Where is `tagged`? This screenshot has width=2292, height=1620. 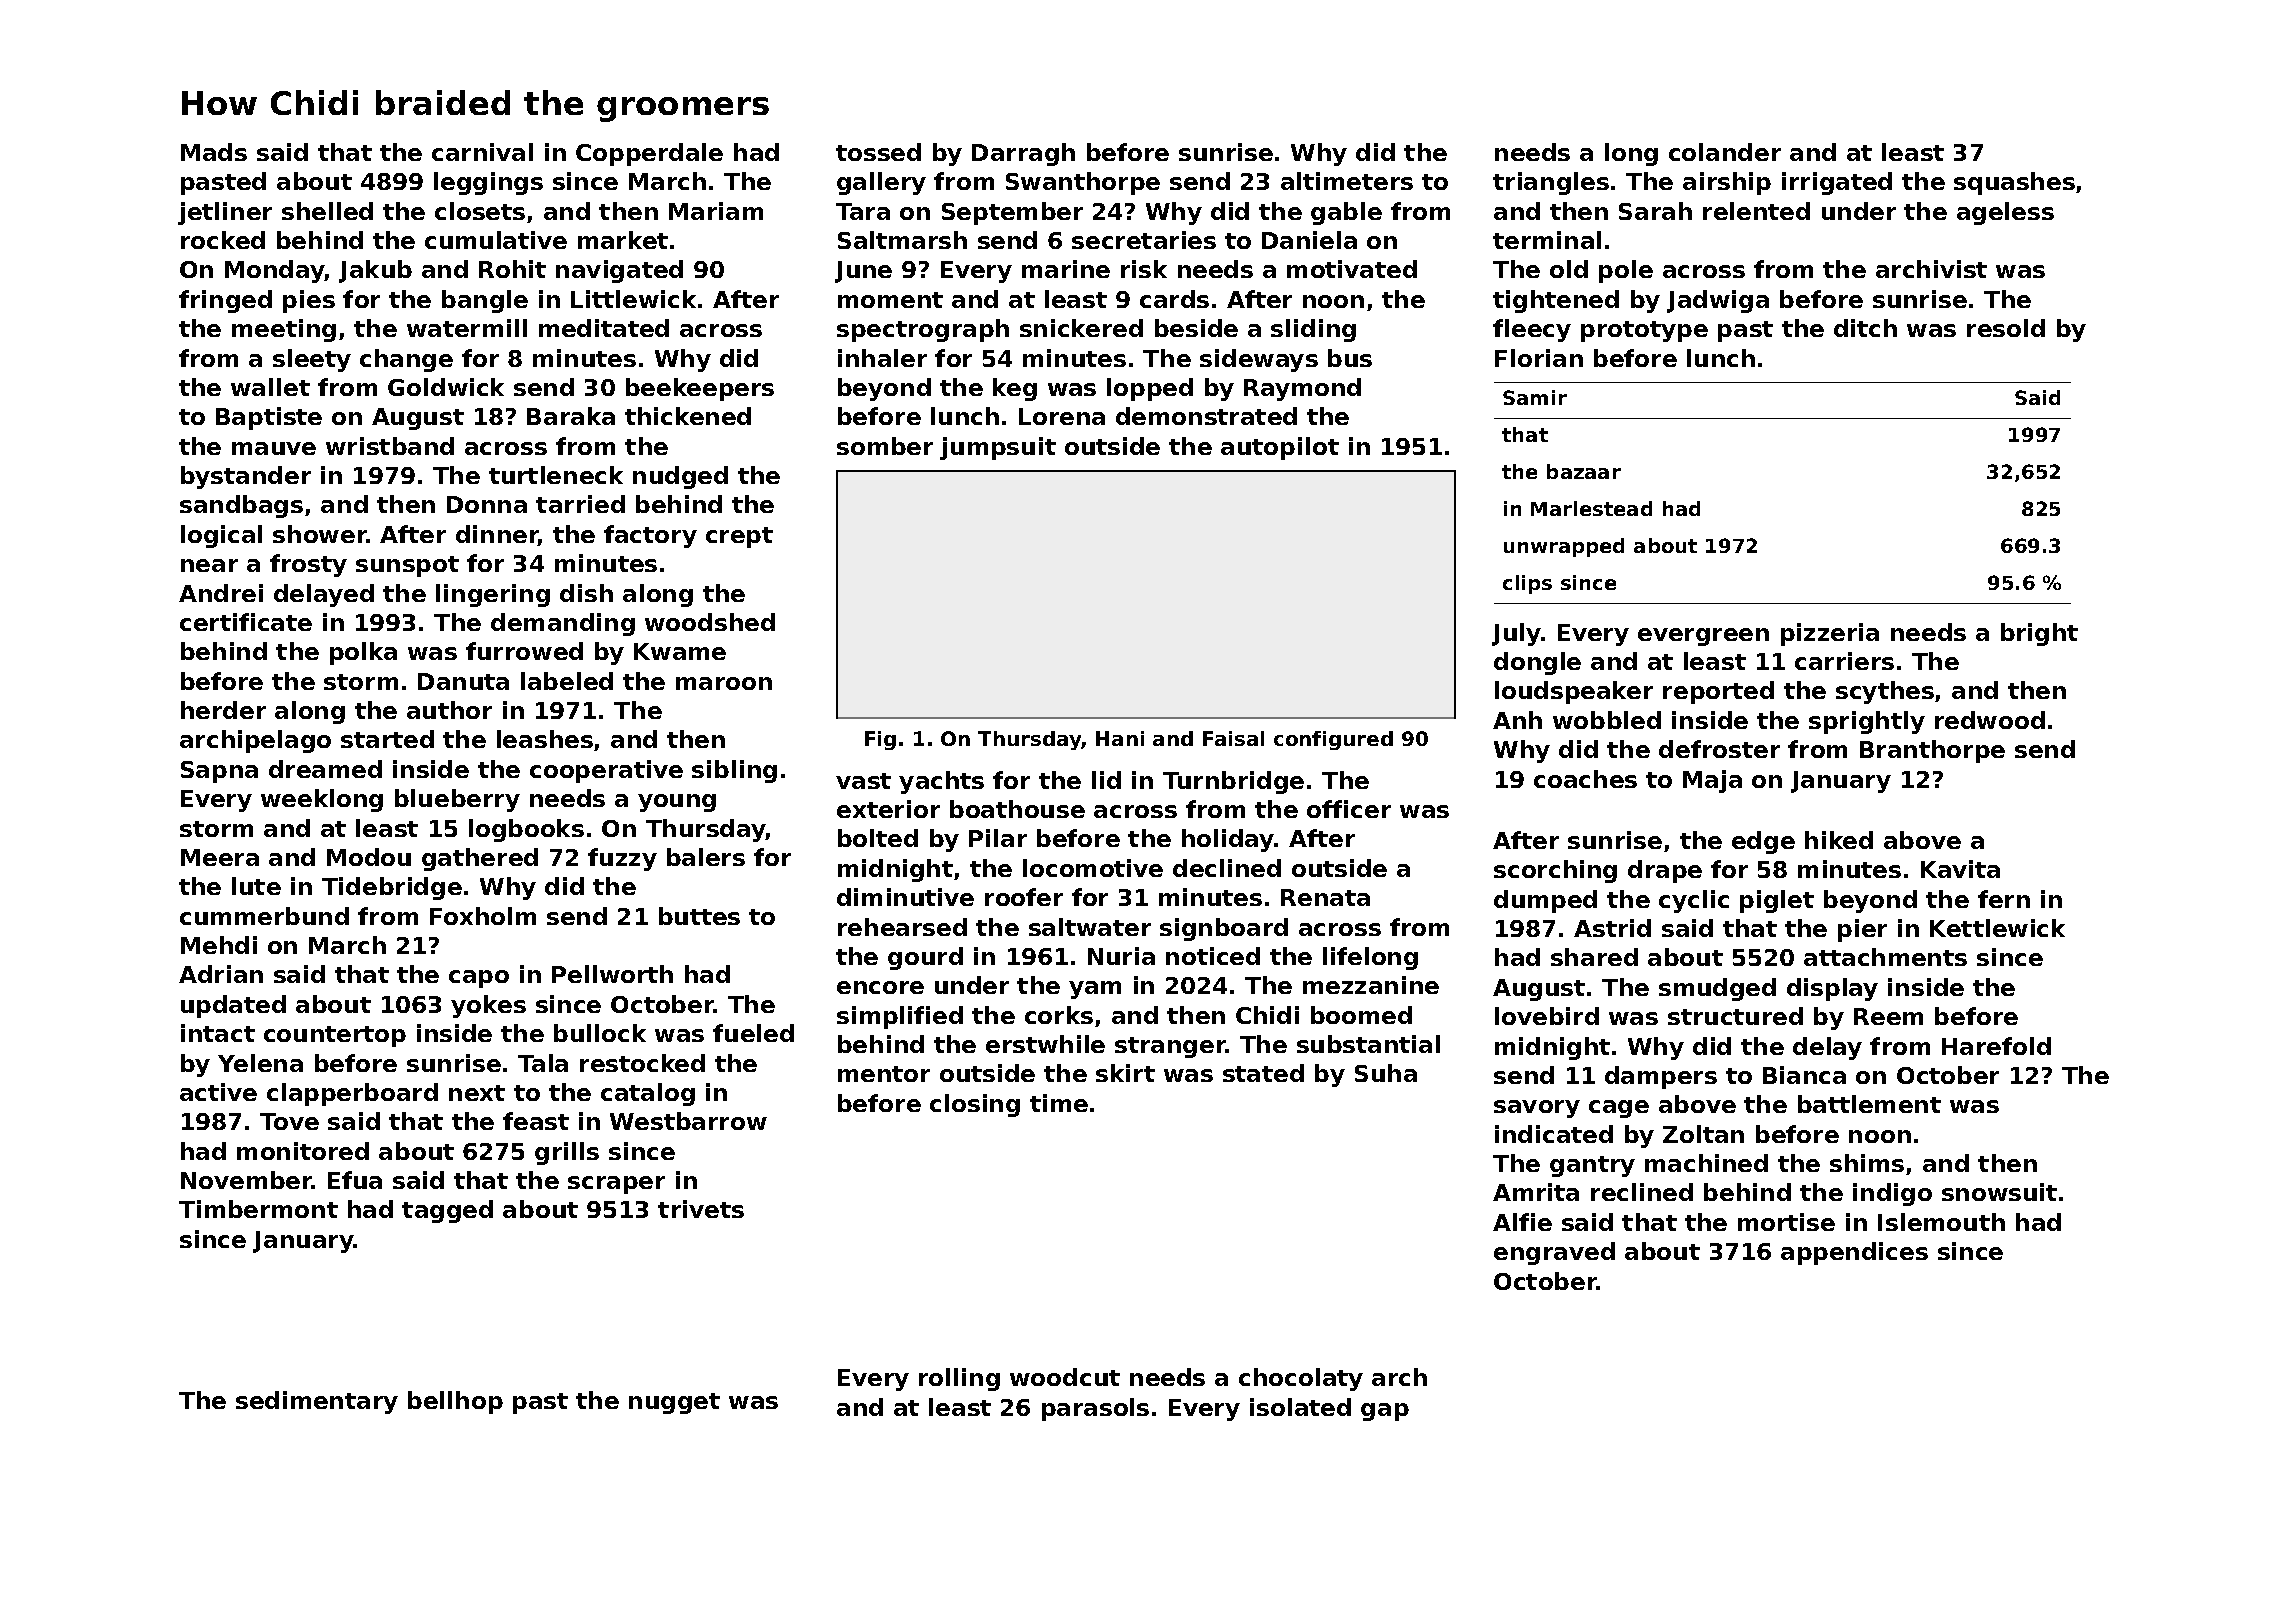
tagged is located at coordinates (447, 1211).
